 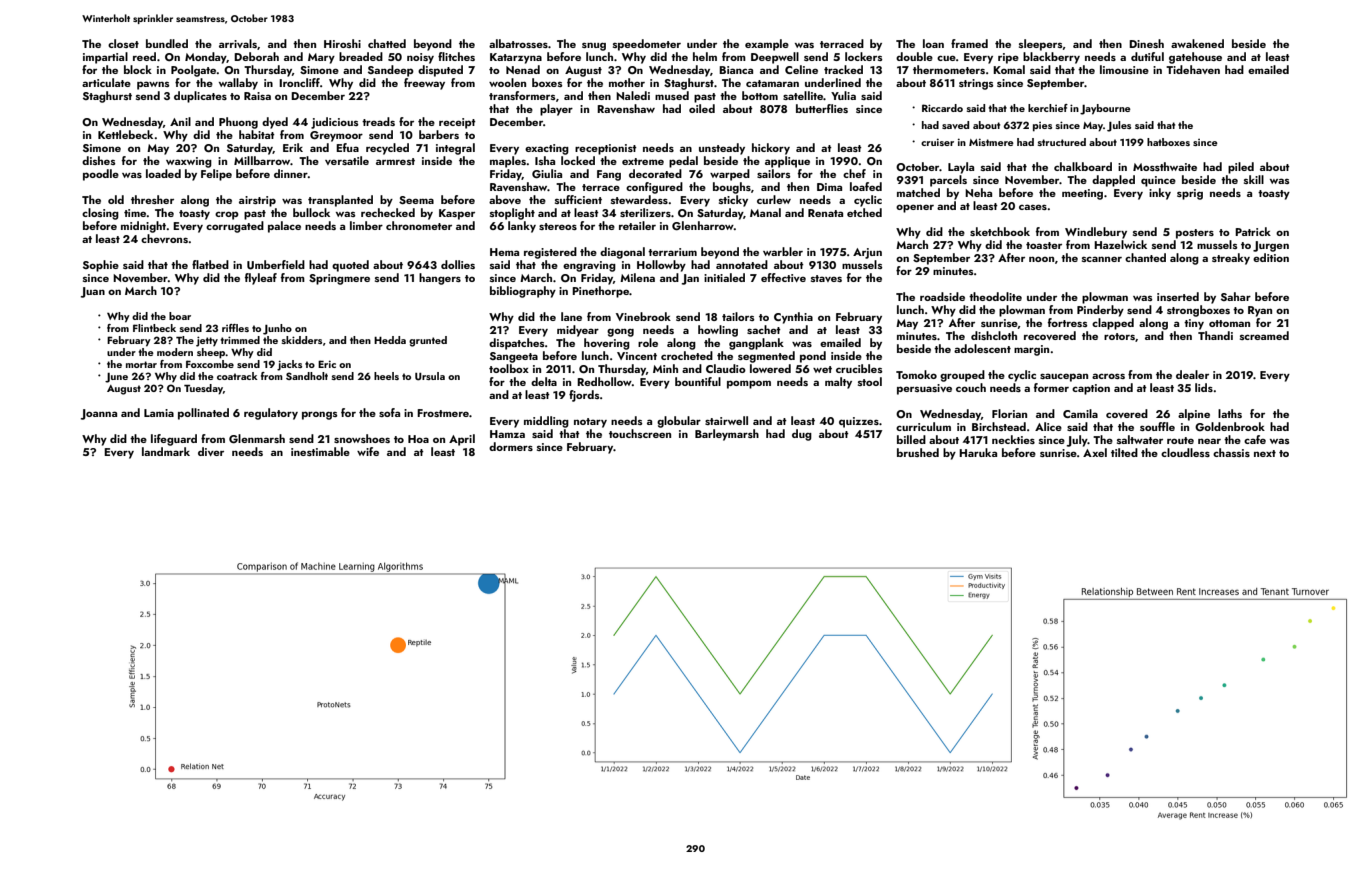 I want to click on Mistmere, so click(x=991, y=142).
